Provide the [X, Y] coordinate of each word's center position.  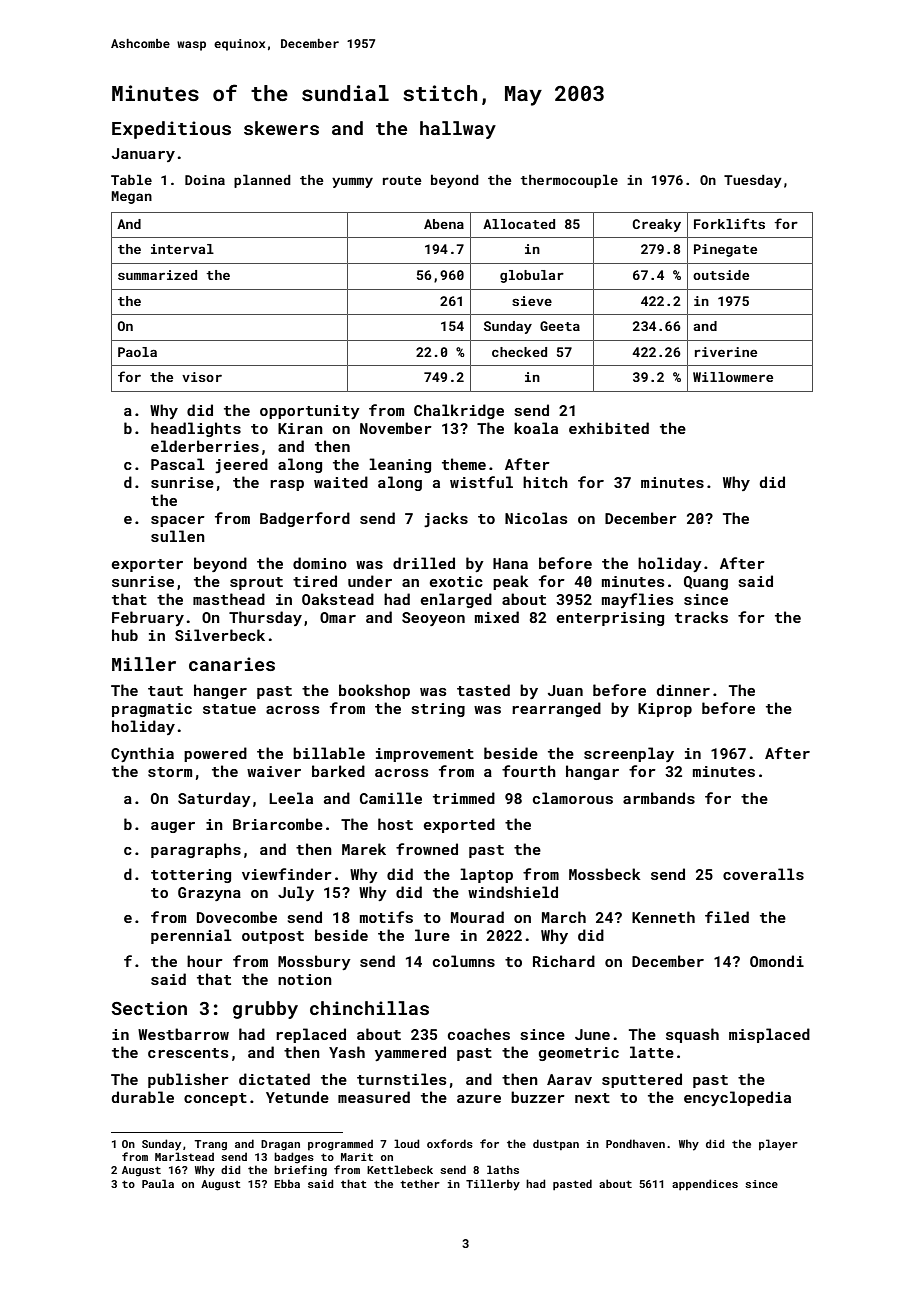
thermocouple [569, 181]
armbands [659, 798]
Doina [205, 180]
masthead [229, 599]
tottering [191, 876]
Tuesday [753, 181]
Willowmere [733, 377]
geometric [579, 1054]
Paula [158, 1183]
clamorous [573, 798]
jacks [446, 519]
